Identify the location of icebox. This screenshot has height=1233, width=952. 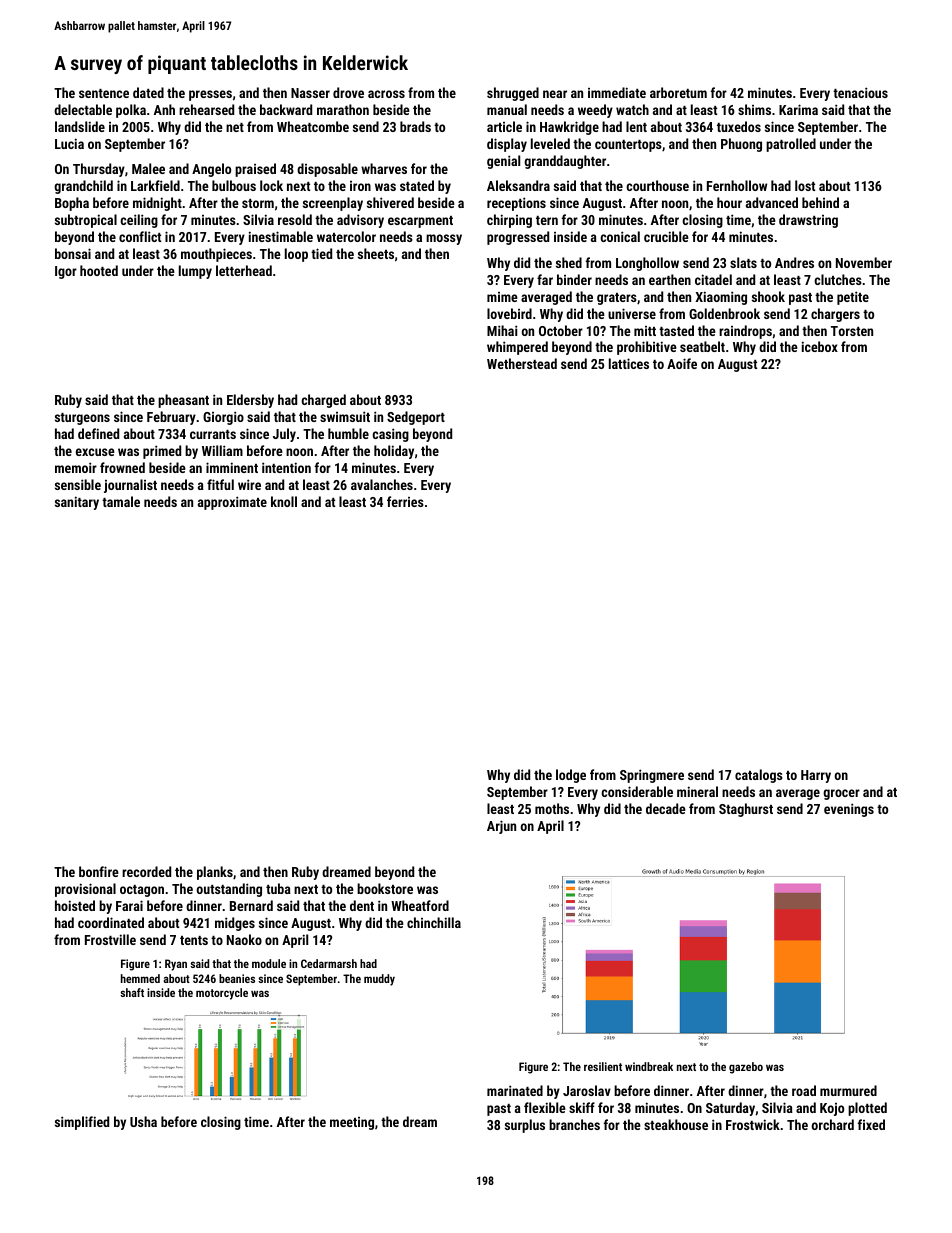
(820, 346).
